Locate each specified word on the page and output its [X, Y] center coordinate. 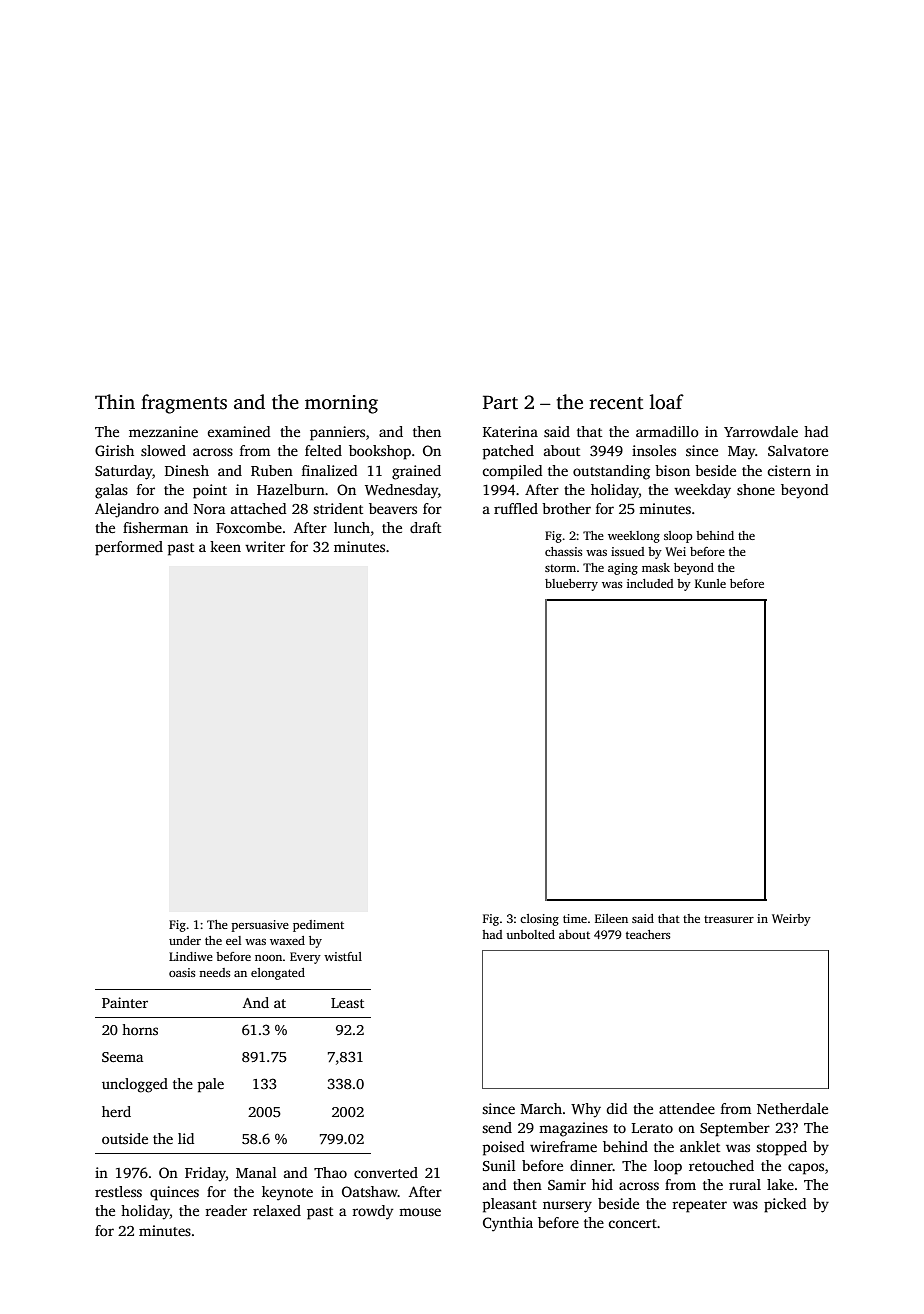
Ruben [272, 470]
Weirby [791, 920]
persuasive [260, 926]
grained [416, 472]
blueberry [571, 585]
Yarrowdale [761, 431]
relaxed [277, 1210]
